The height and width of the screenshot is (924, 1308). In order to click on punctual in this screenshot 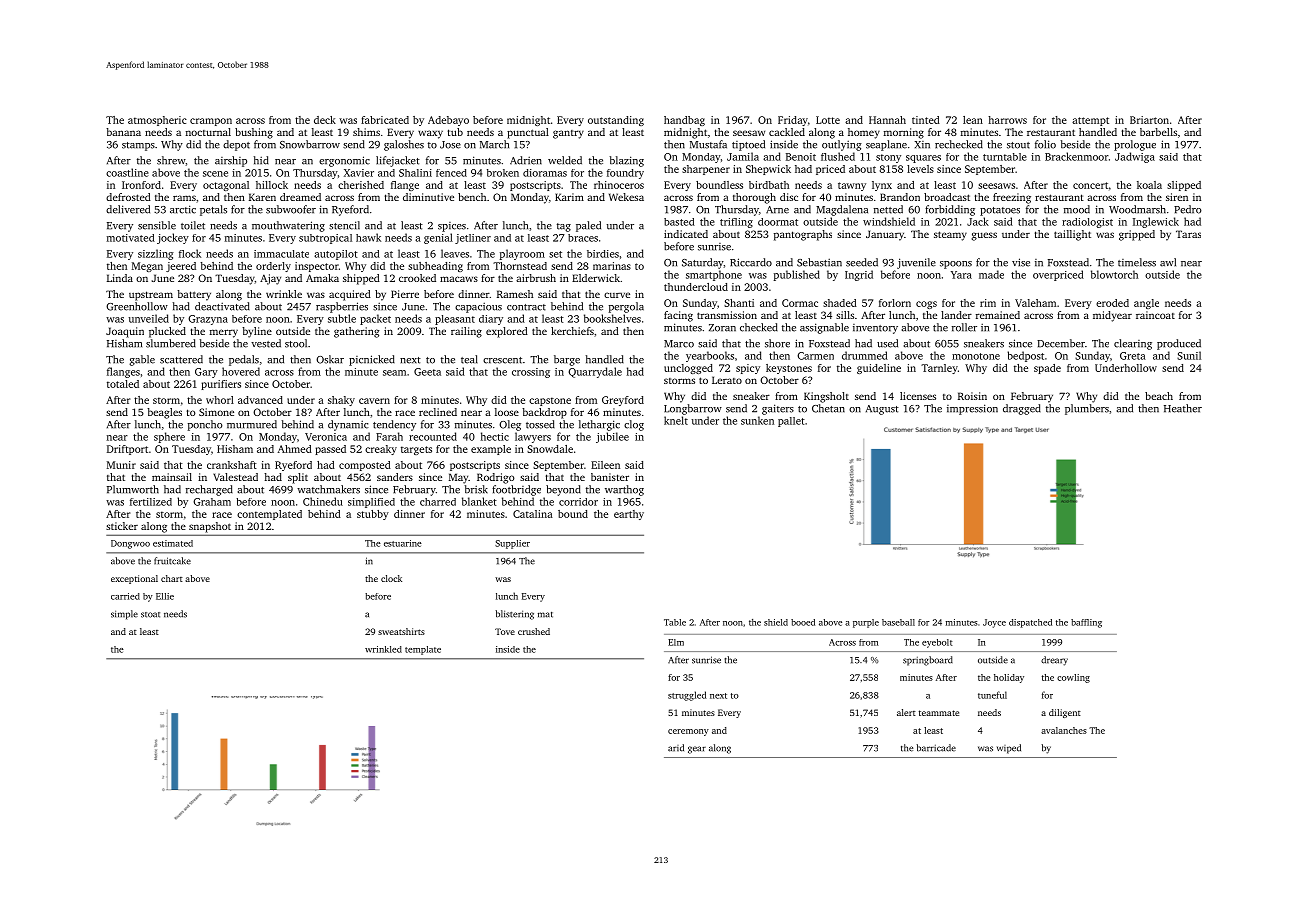, I will do `click(528, 133)`.
